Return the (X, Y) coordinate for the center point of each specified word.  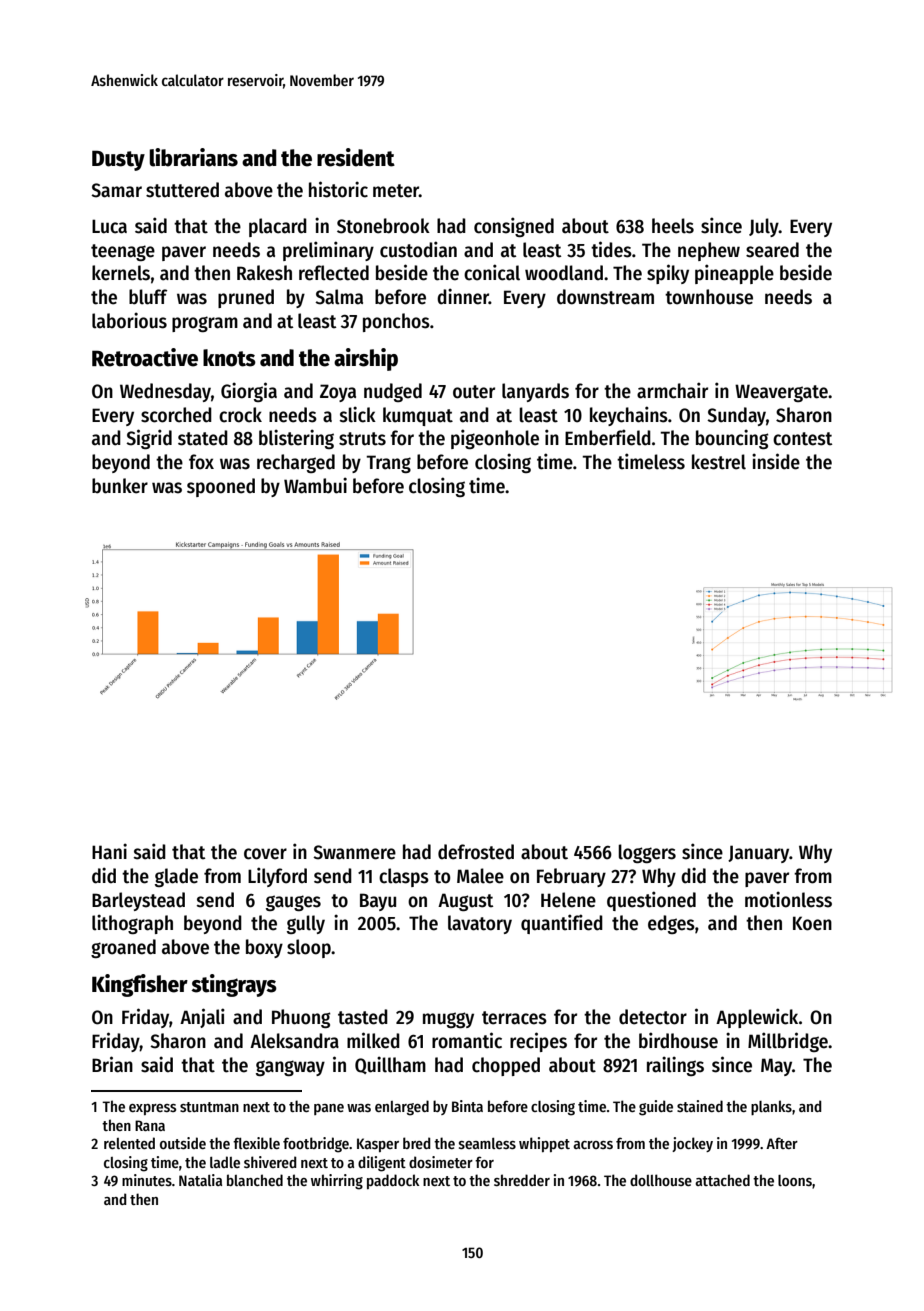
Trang (388, 464)
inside (776, 461)
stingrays (234, 985)
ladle (225, 1162)
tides (611, 249)
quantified (562, 924)
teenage (123, 252)
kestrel (719, 462)
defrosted (476, 852)
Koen (812, 923)
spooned (221, 487)
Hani (109, 851)
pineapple (734, 274)
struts (362, 439)
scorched (176, 415)
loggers (647, 853)
